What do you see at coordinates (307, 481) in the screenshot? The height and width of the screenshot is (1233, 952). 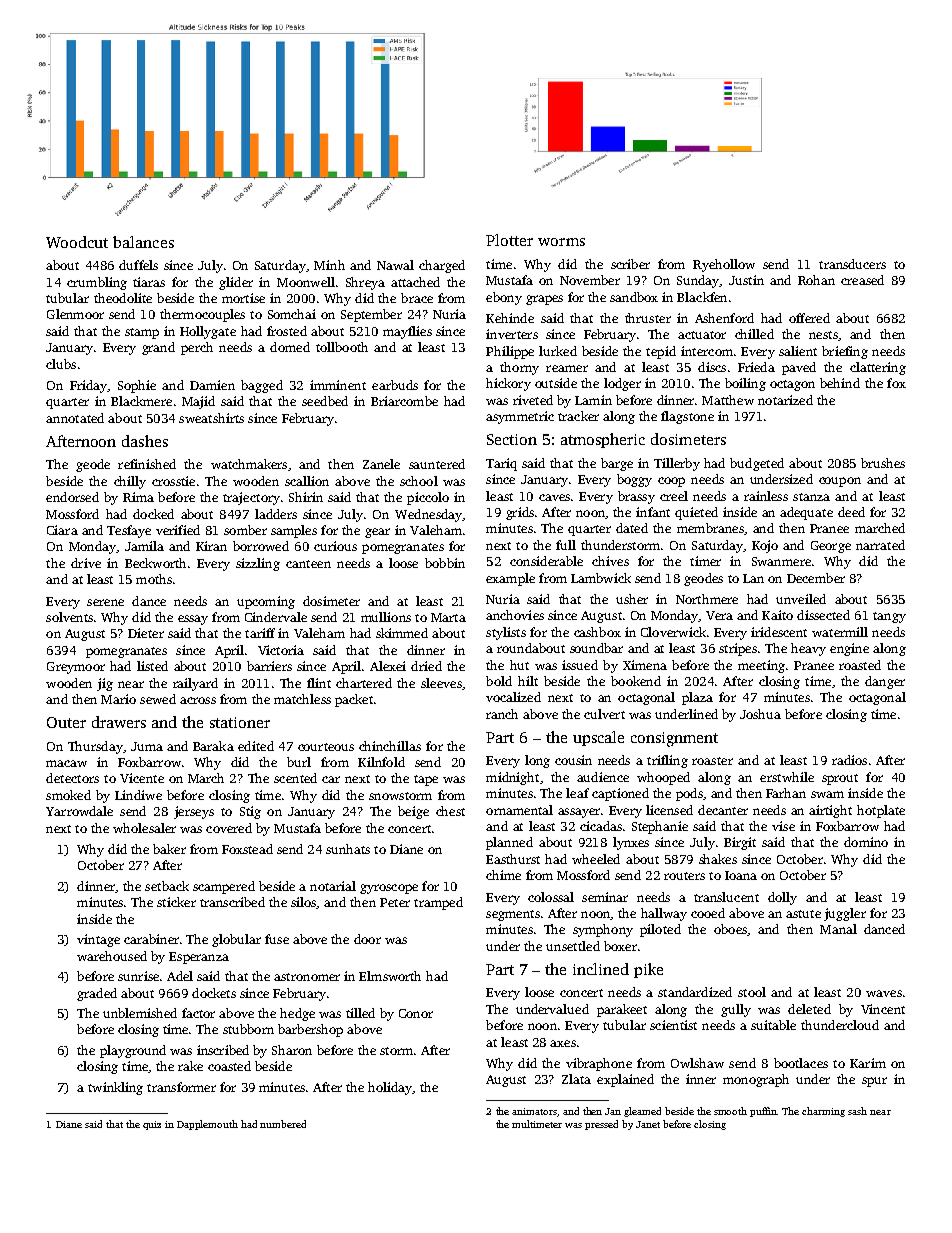 I see `scallion` at bounding box center [307, 481].
